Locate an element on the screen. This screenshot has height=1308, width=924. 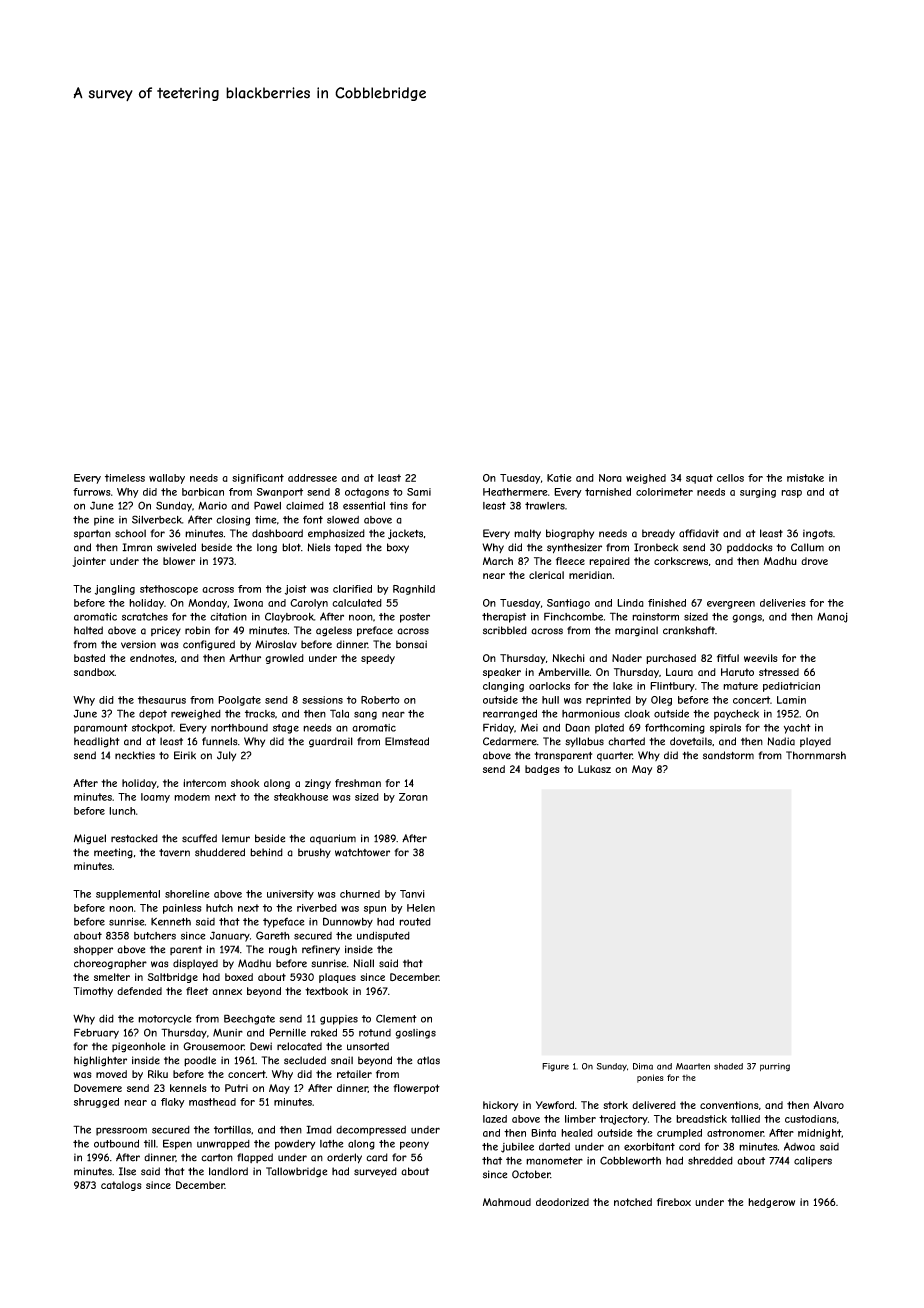
calculated is located at coordinates (357, 603).
